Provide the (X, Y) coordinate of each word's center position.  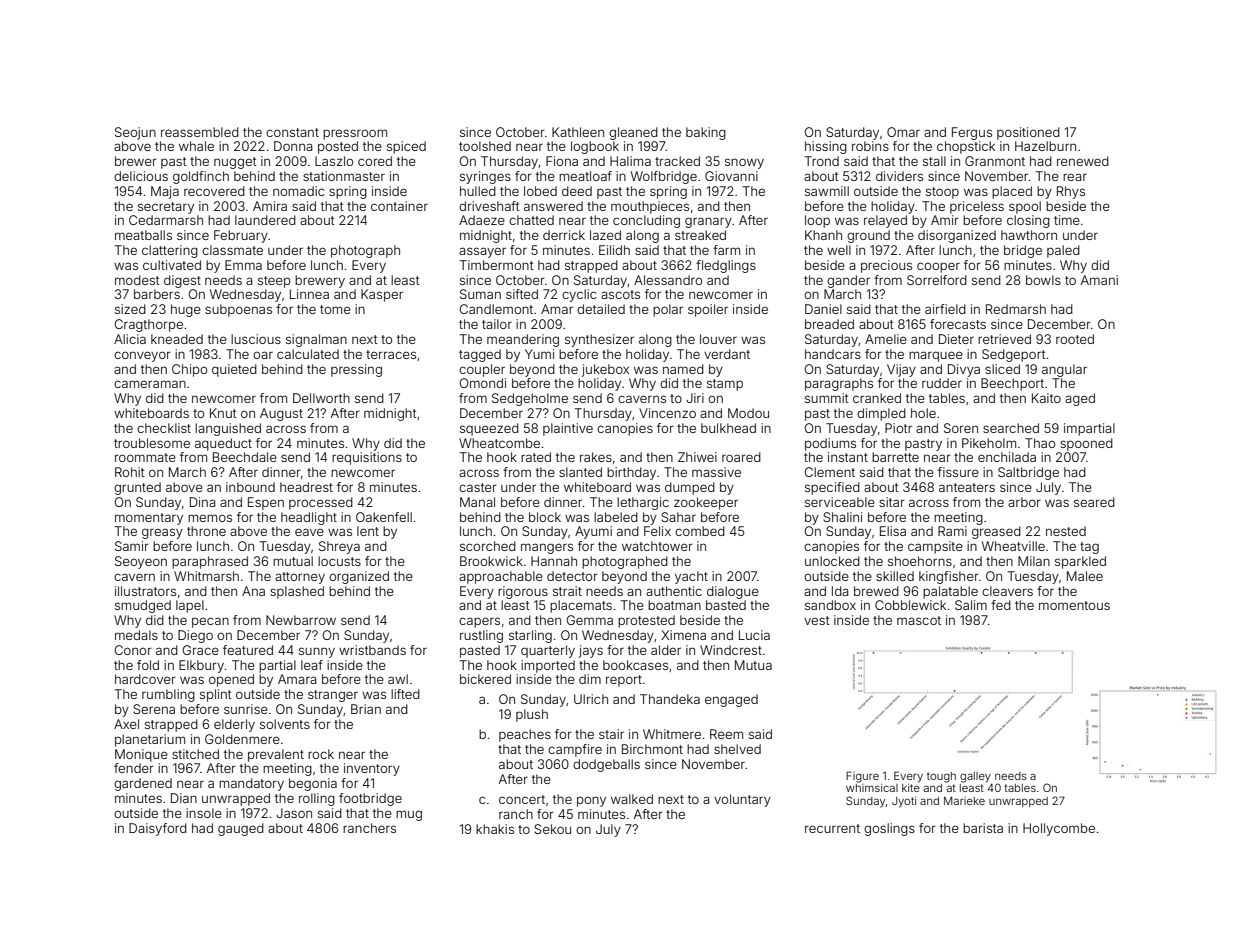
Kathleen (578, 132)
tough (941, 777)
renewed (1083, 161)
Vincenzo (667, 413)
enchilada (1007, 457)
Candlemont (496, 309)
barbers (157, 294)
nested (1066, 531)
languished (228, 429)
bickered (485, 679)
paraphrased (210, 562)
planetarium (150, 740)
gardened (143, 784)
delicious (141, 176)
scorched (488, 546)
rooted (1075, 339)
